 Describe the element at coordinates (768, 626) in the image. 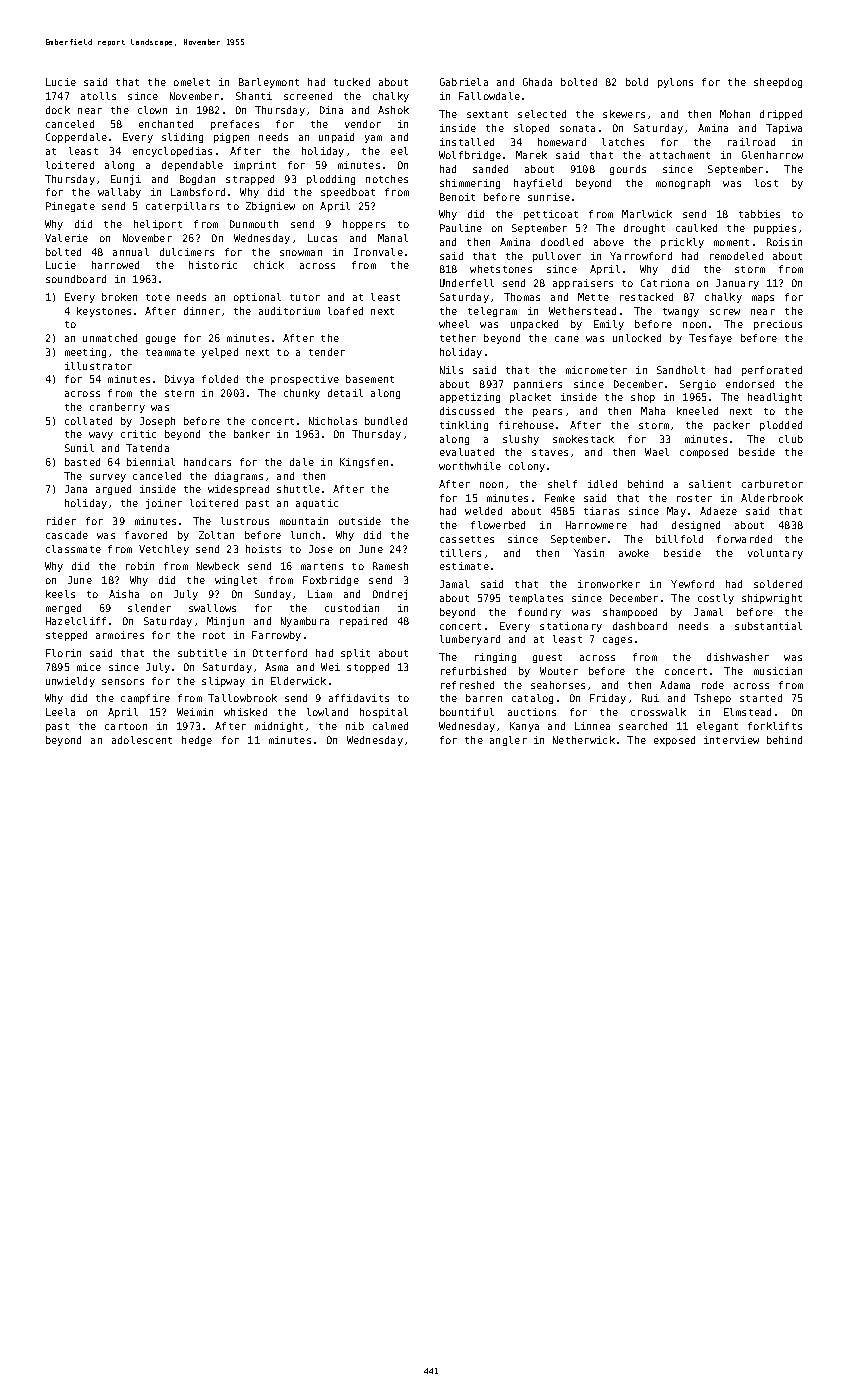

I see `substantial` at that location.
